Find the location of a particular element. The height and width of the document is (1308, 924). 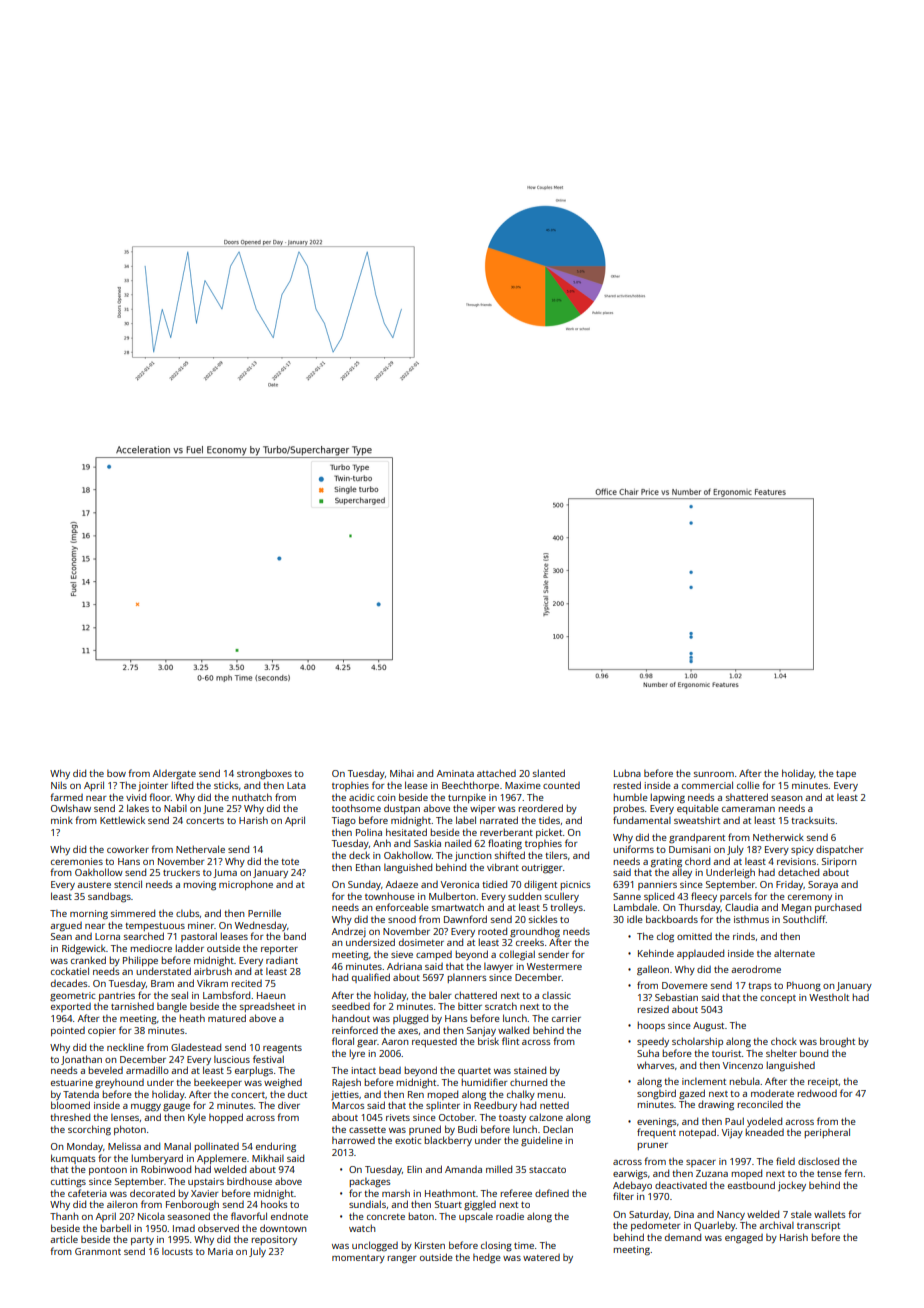

cameraman is located at coordinates (748, 809).
